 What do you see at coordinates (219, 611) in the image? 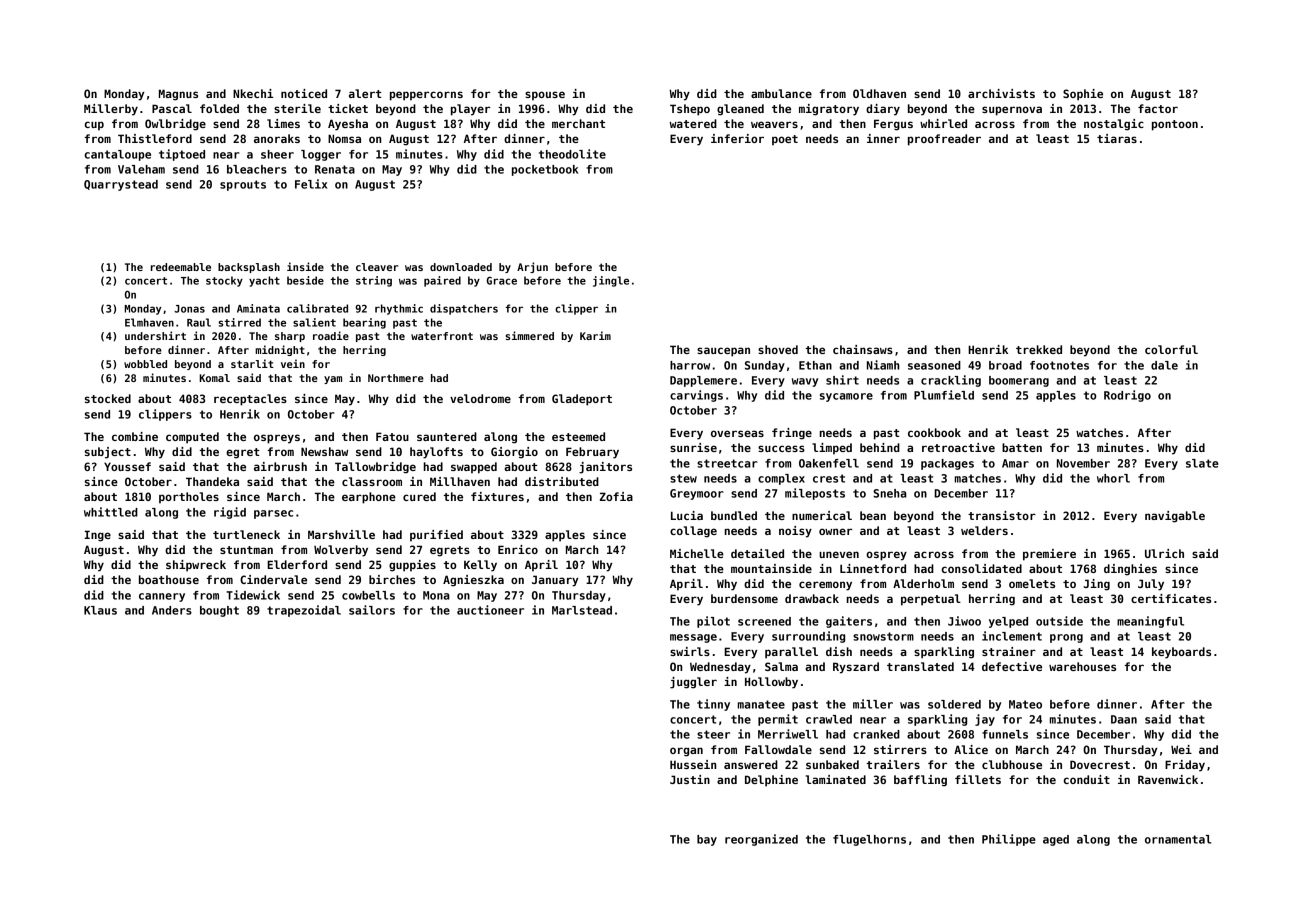
I see `bought` at bounding box center [219, 611].
